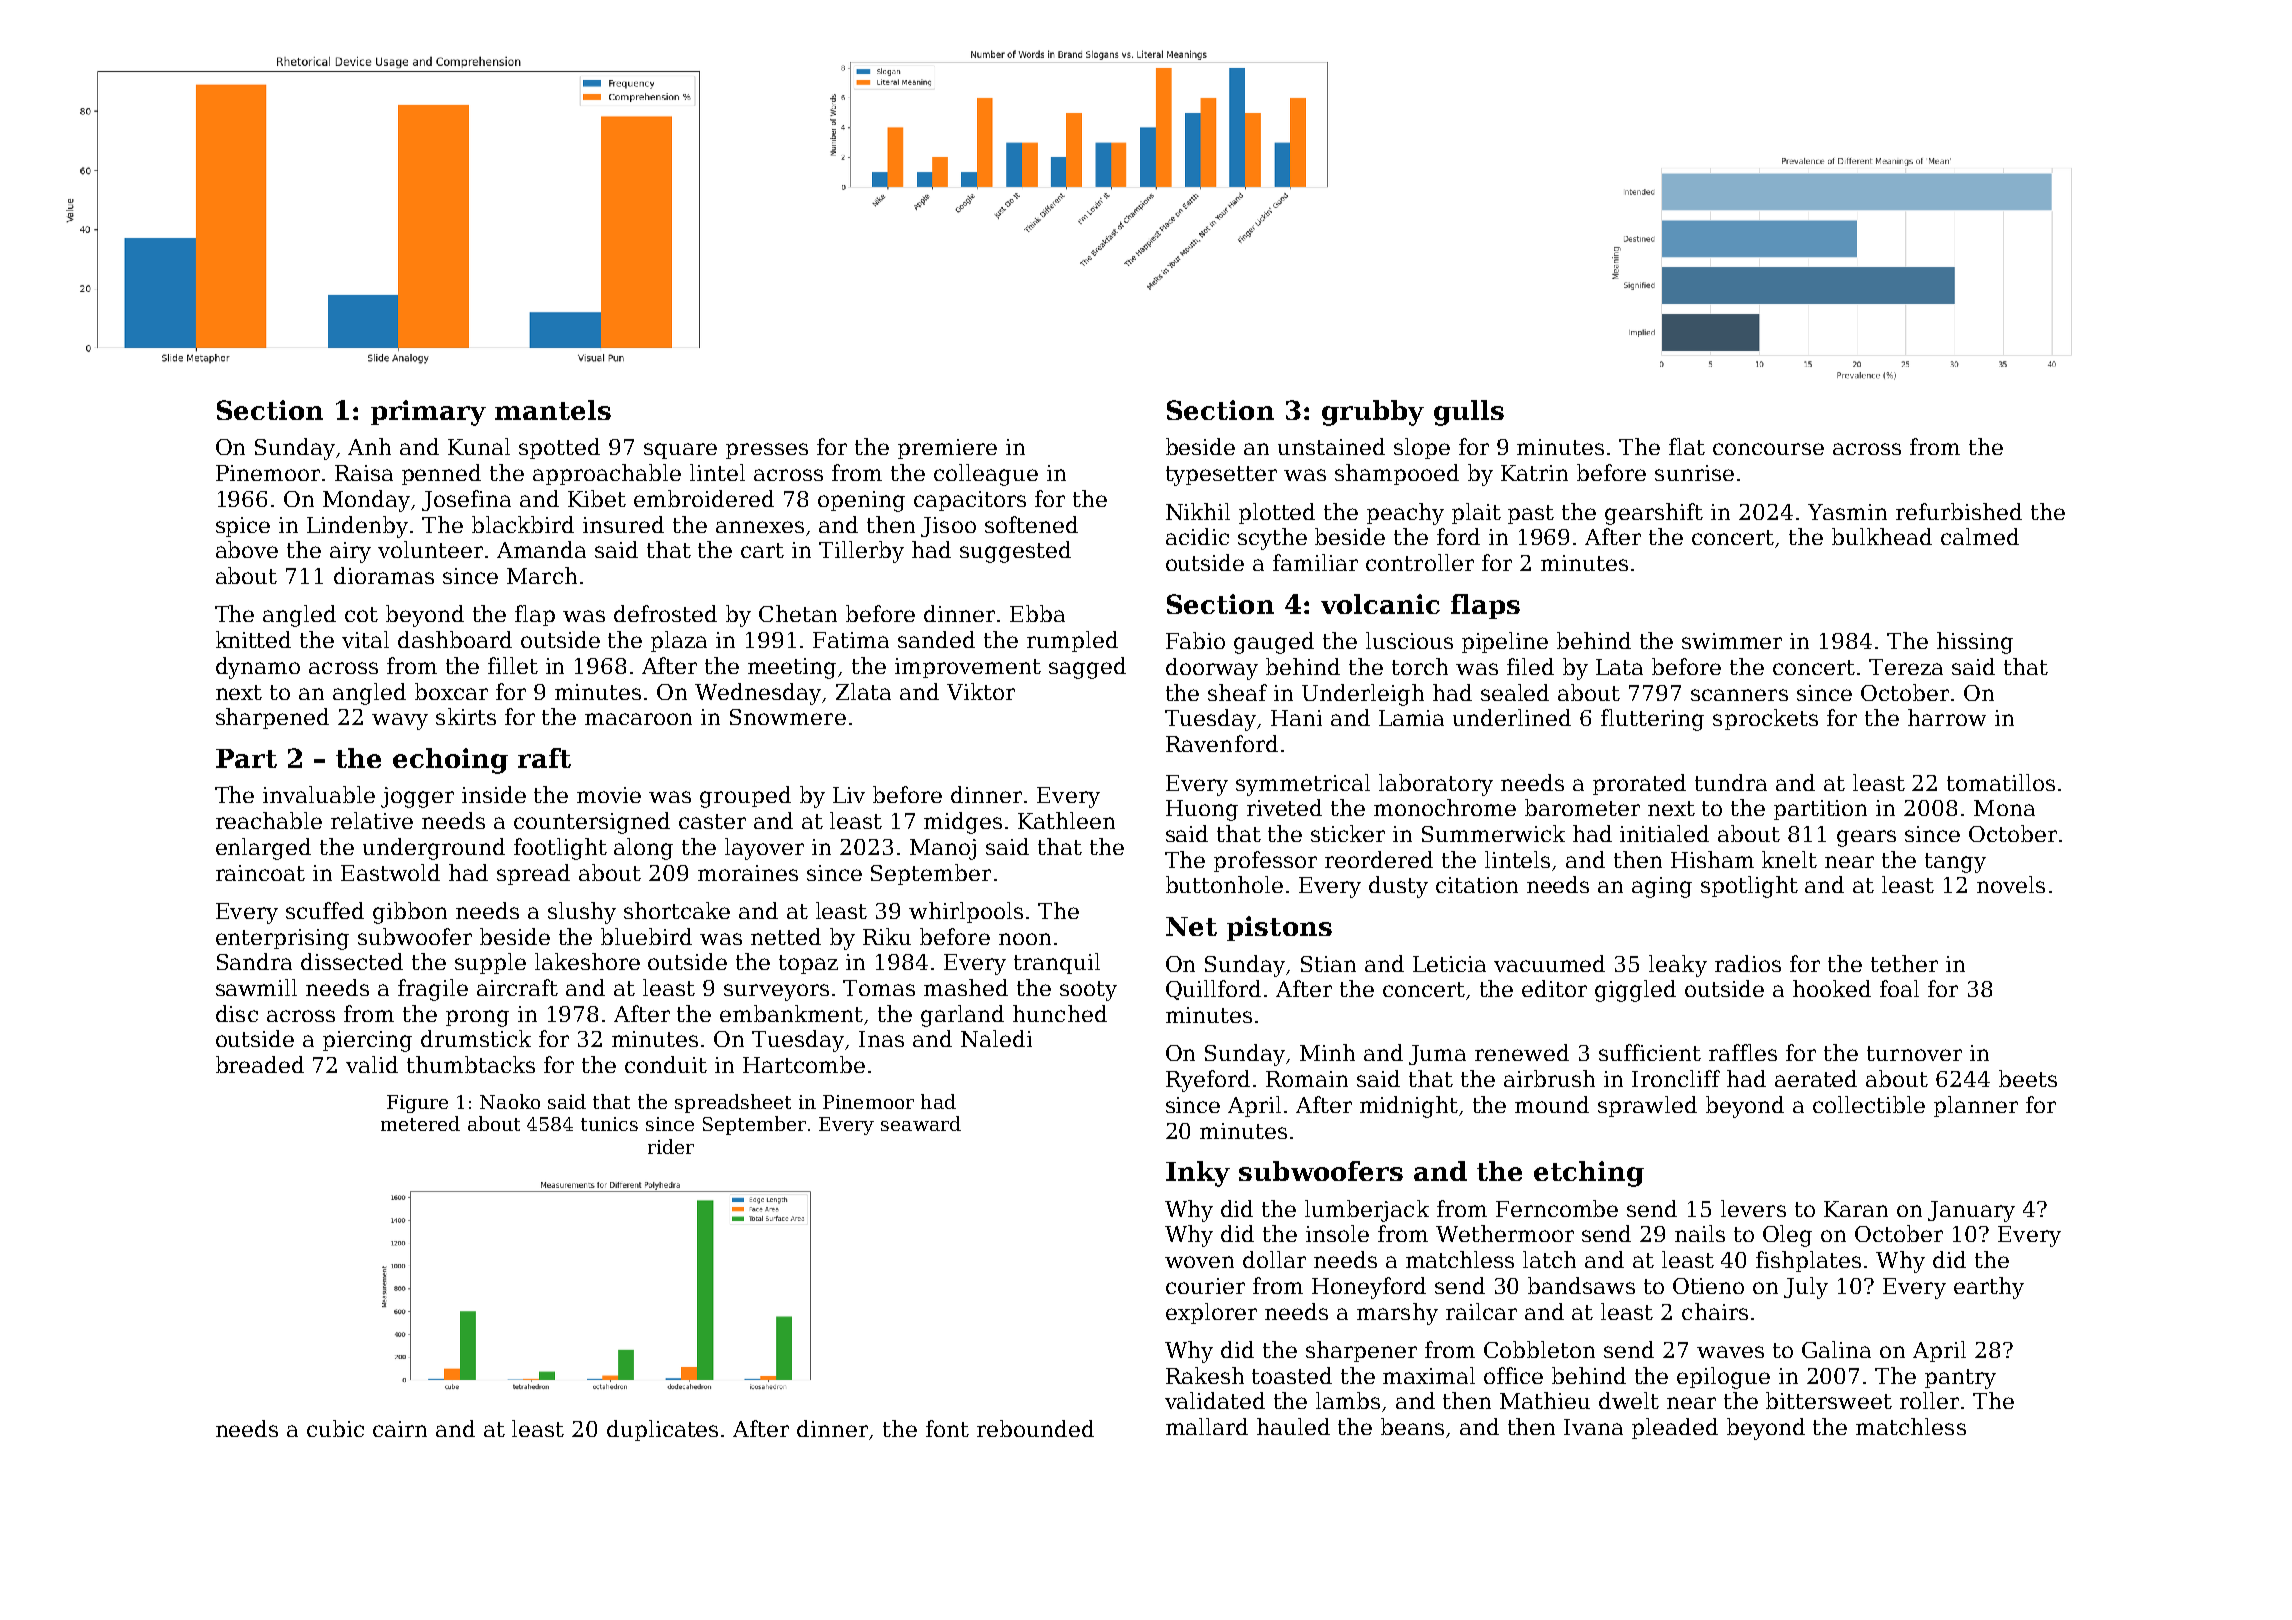  Describe the element at coordinates (1882, 536) in the image. I see `bulkhead` at that location.
